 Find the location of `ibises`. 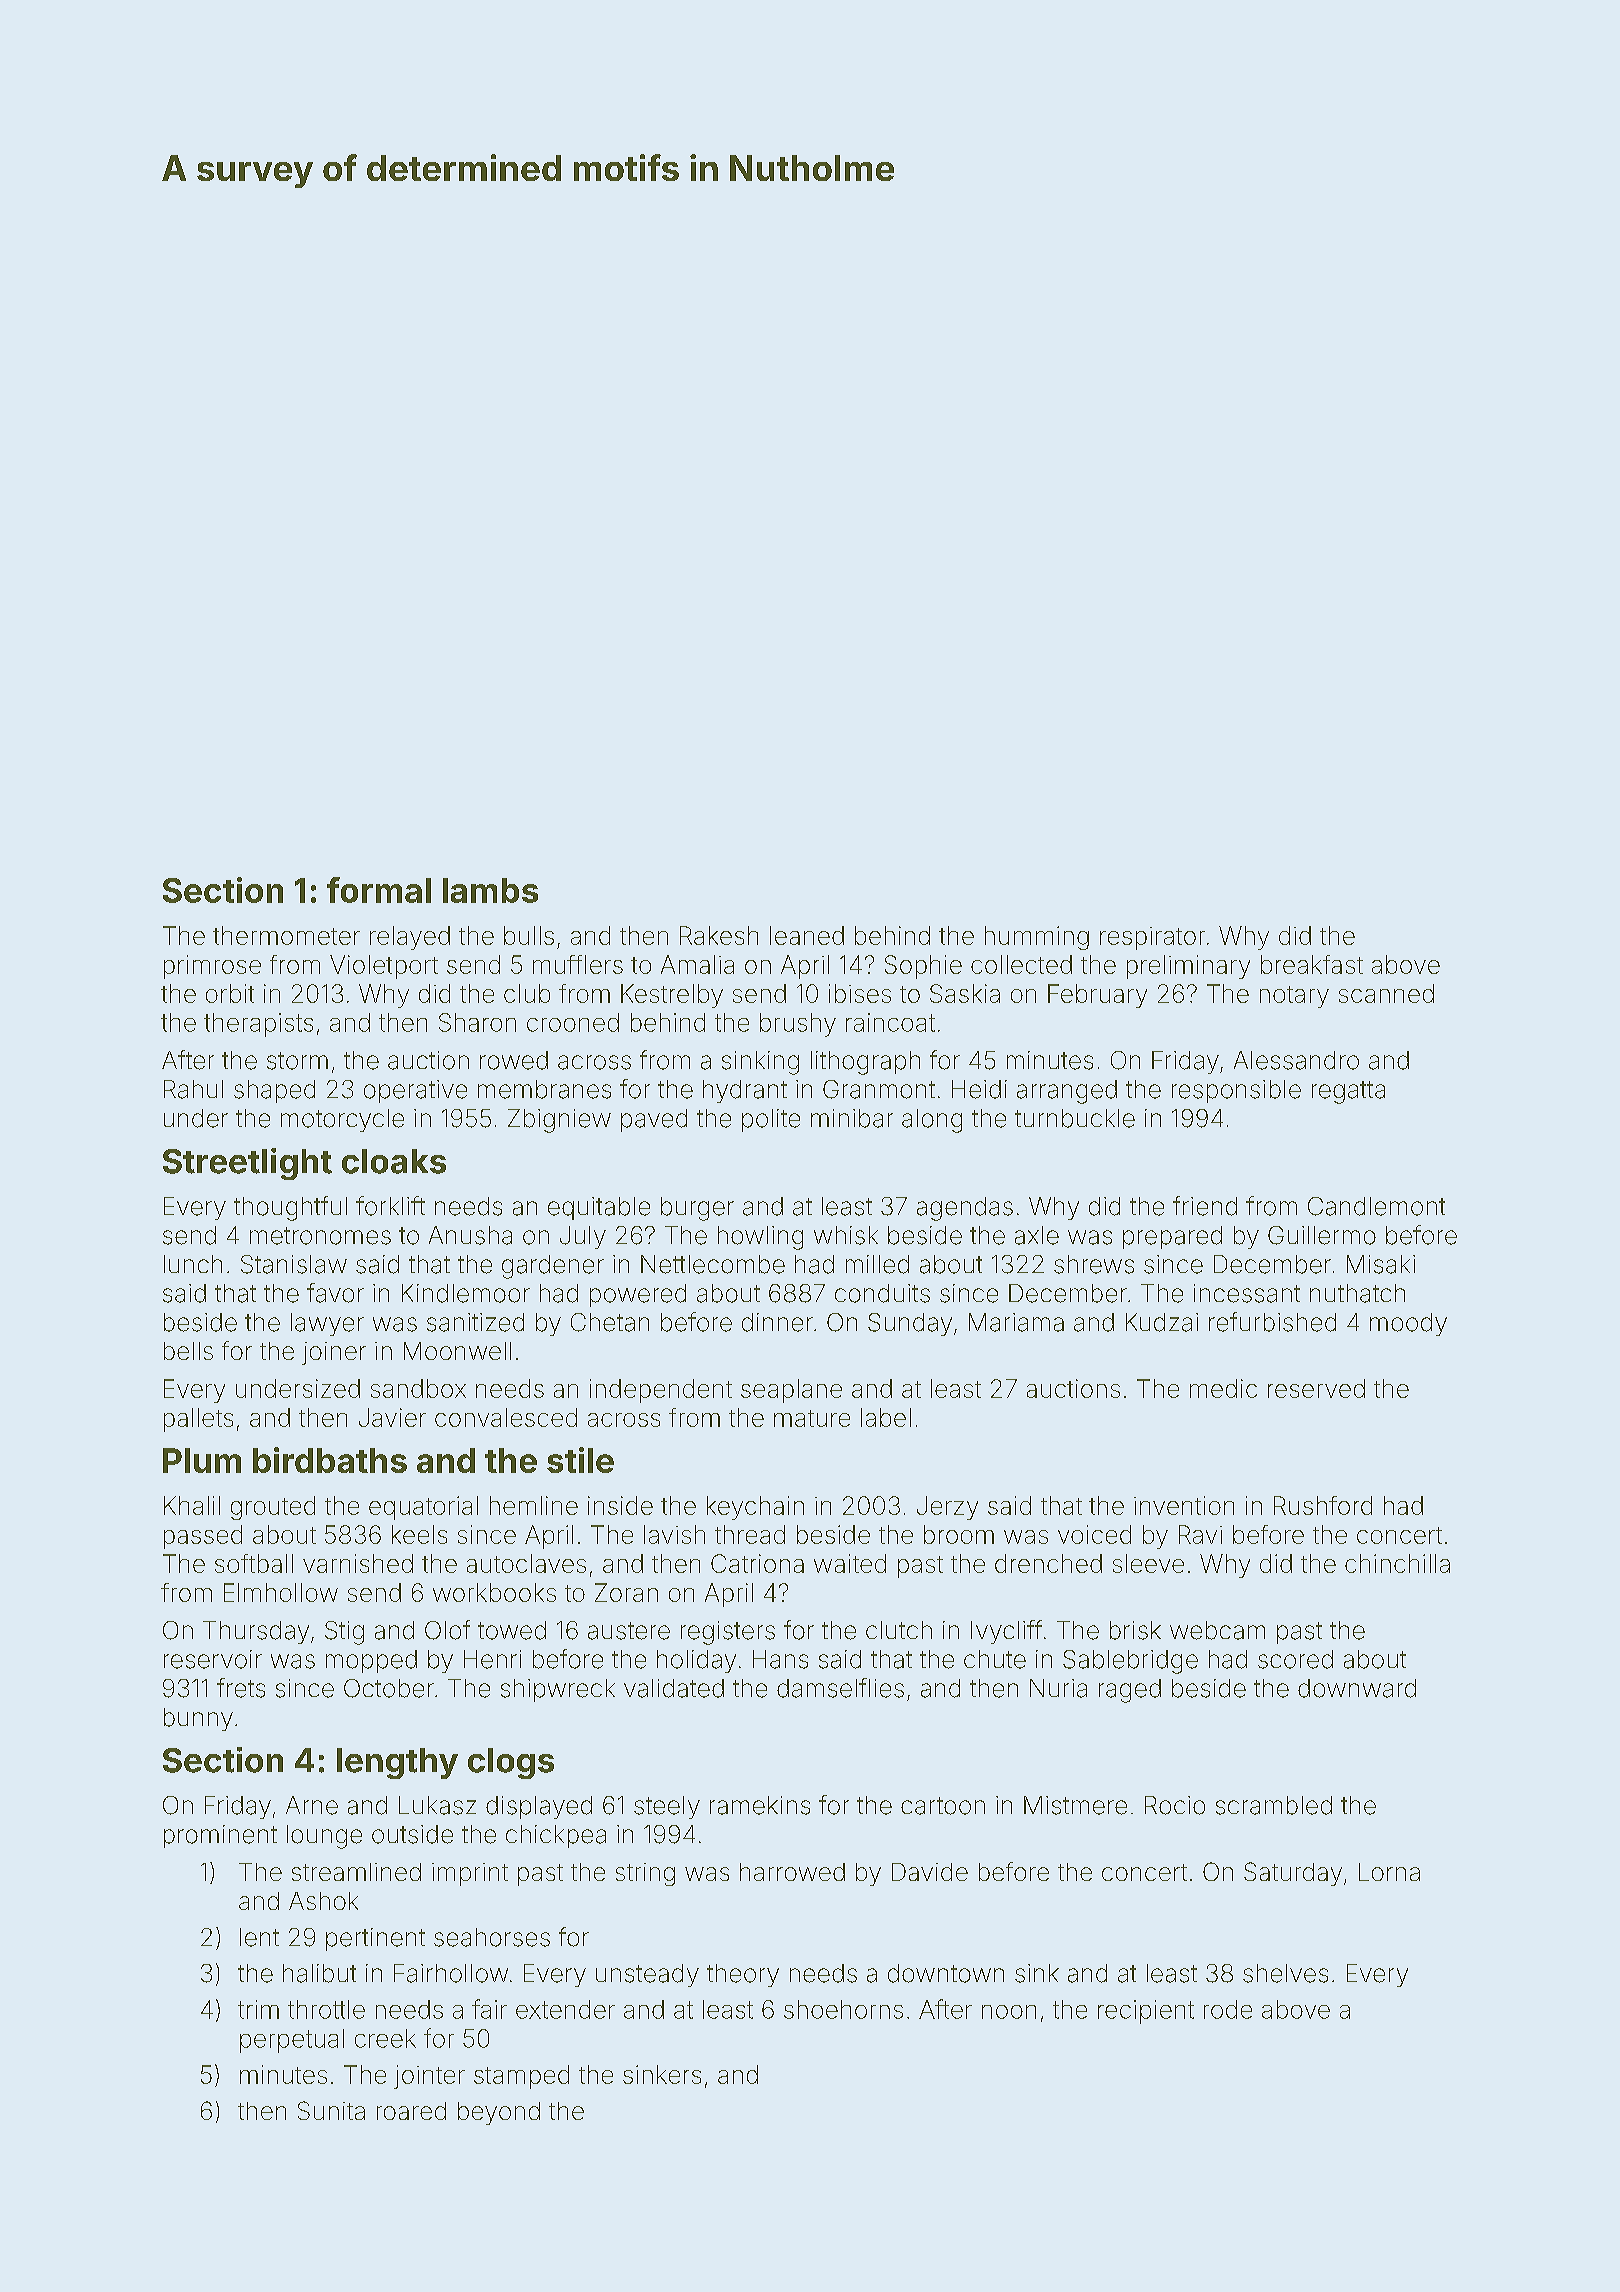

ibises is located at coordinates (860, 993).
